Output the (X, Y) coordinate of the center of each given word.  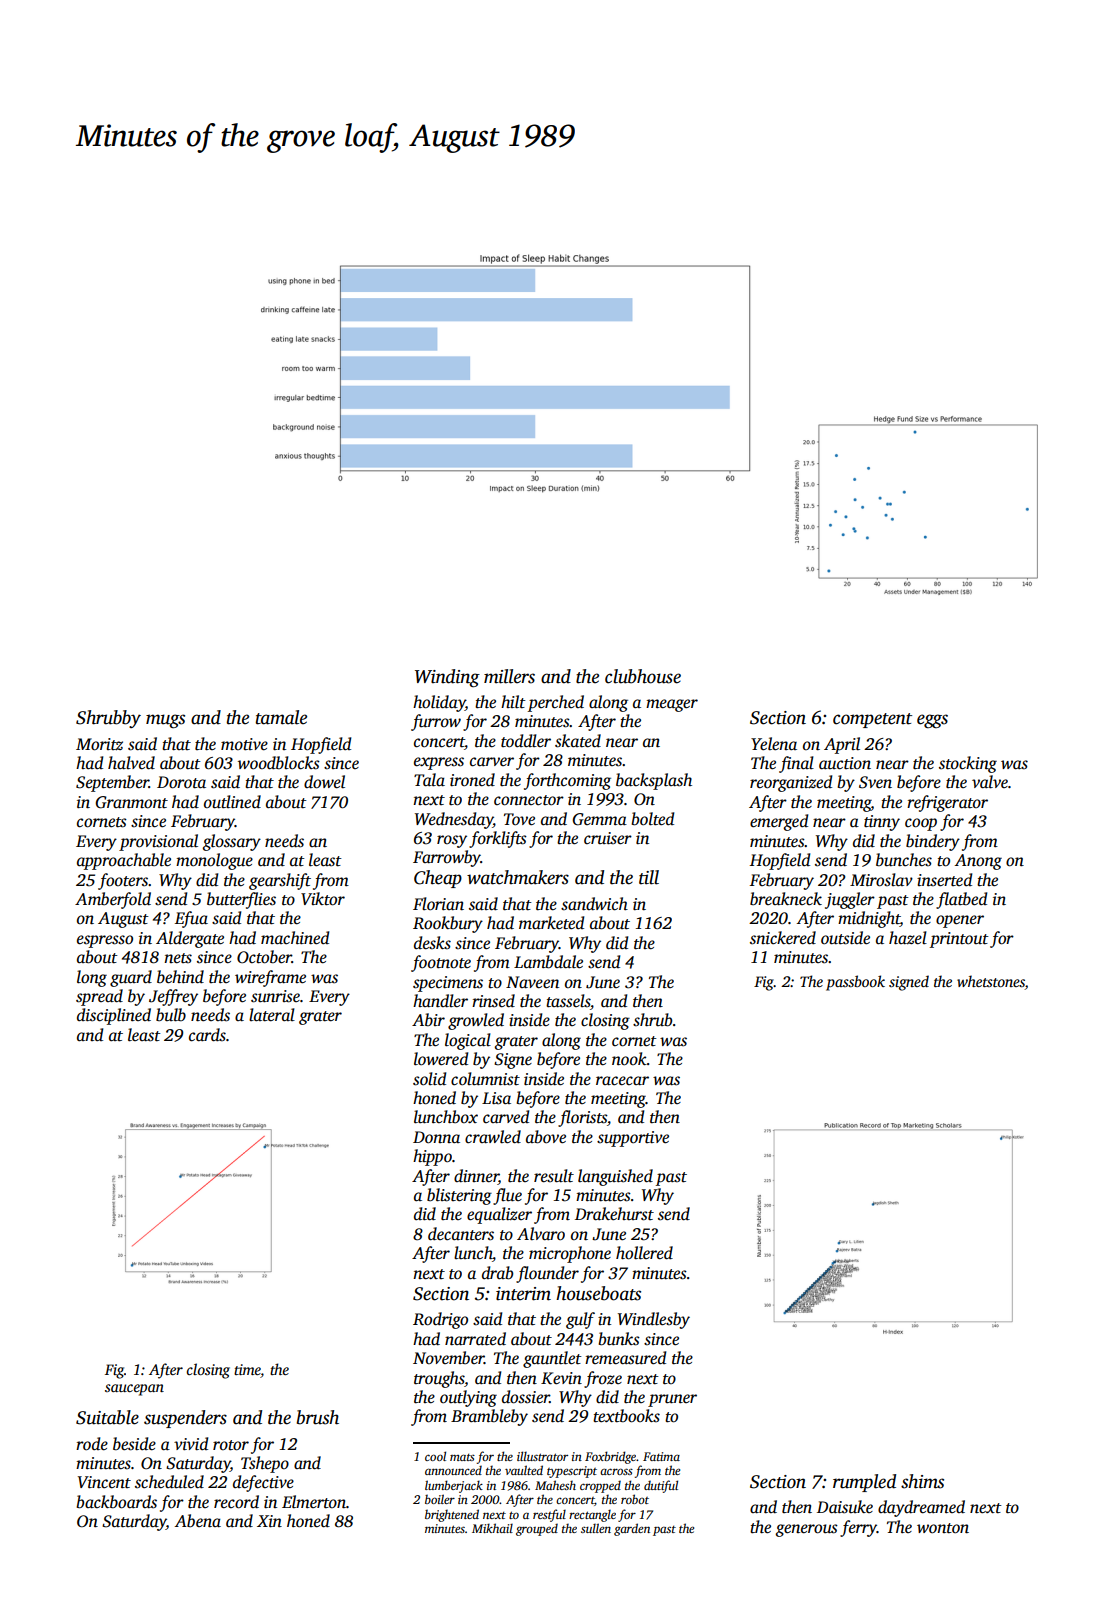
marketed (551, 923)
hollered (644, 1253)
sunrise (275, 996)
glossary (231, 842)
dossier (526, 1397)
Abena (198, 1520)
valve (990, 782)
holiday (439, 703)
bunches (904, 860)
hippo (432, 1157)
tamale (281, 717)
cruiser (608, 838)
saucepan (134, 1390)
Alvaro (541, 1234)
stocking (968, 764)
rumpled (864, 1483)
